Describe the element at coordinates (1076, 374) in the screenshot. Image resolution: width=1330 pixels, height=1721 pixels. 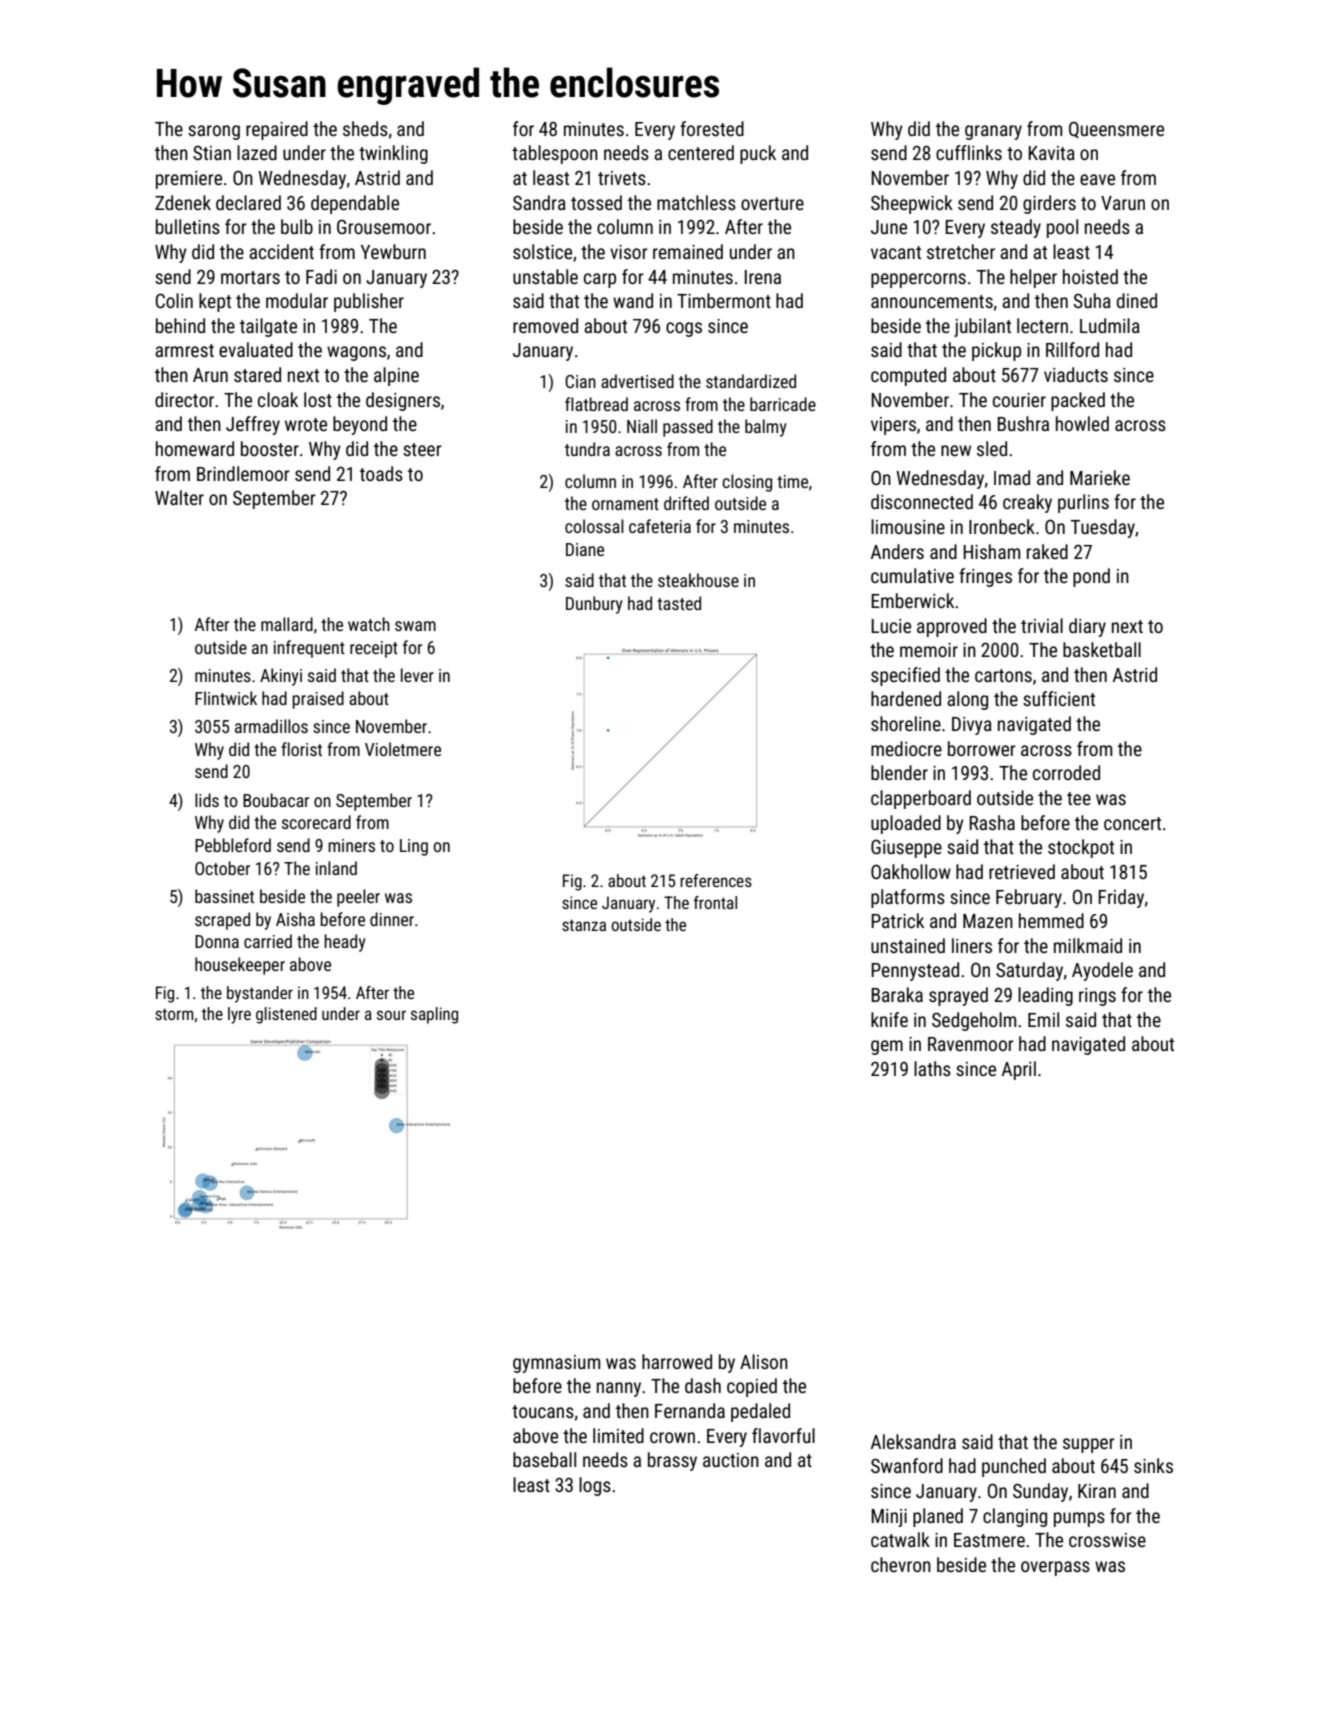
I see `viaducts` at that location.
